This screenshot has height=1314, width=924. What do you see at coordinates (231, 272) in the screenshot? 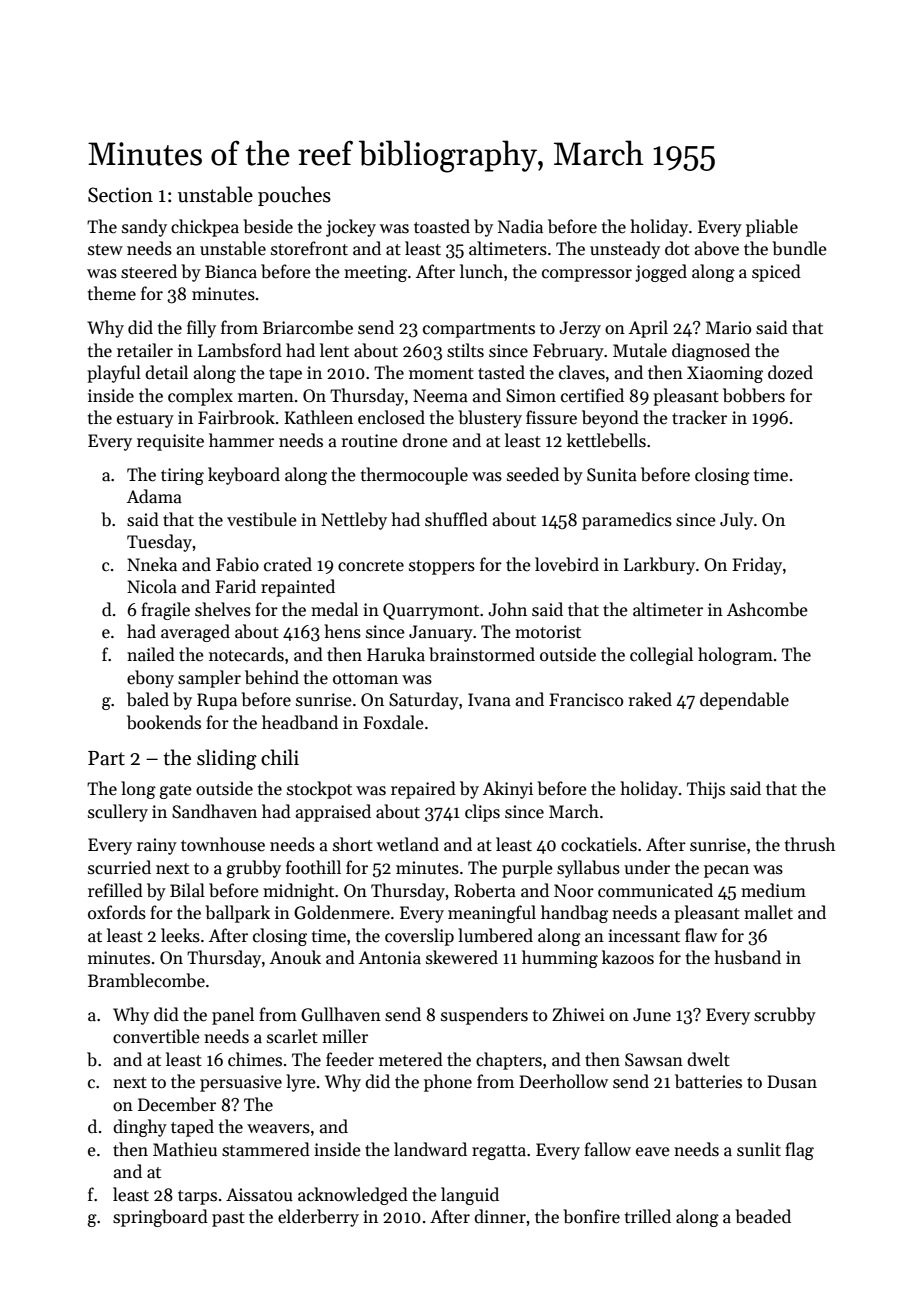
I see `Bianca` at bounding box center [231, 272].
